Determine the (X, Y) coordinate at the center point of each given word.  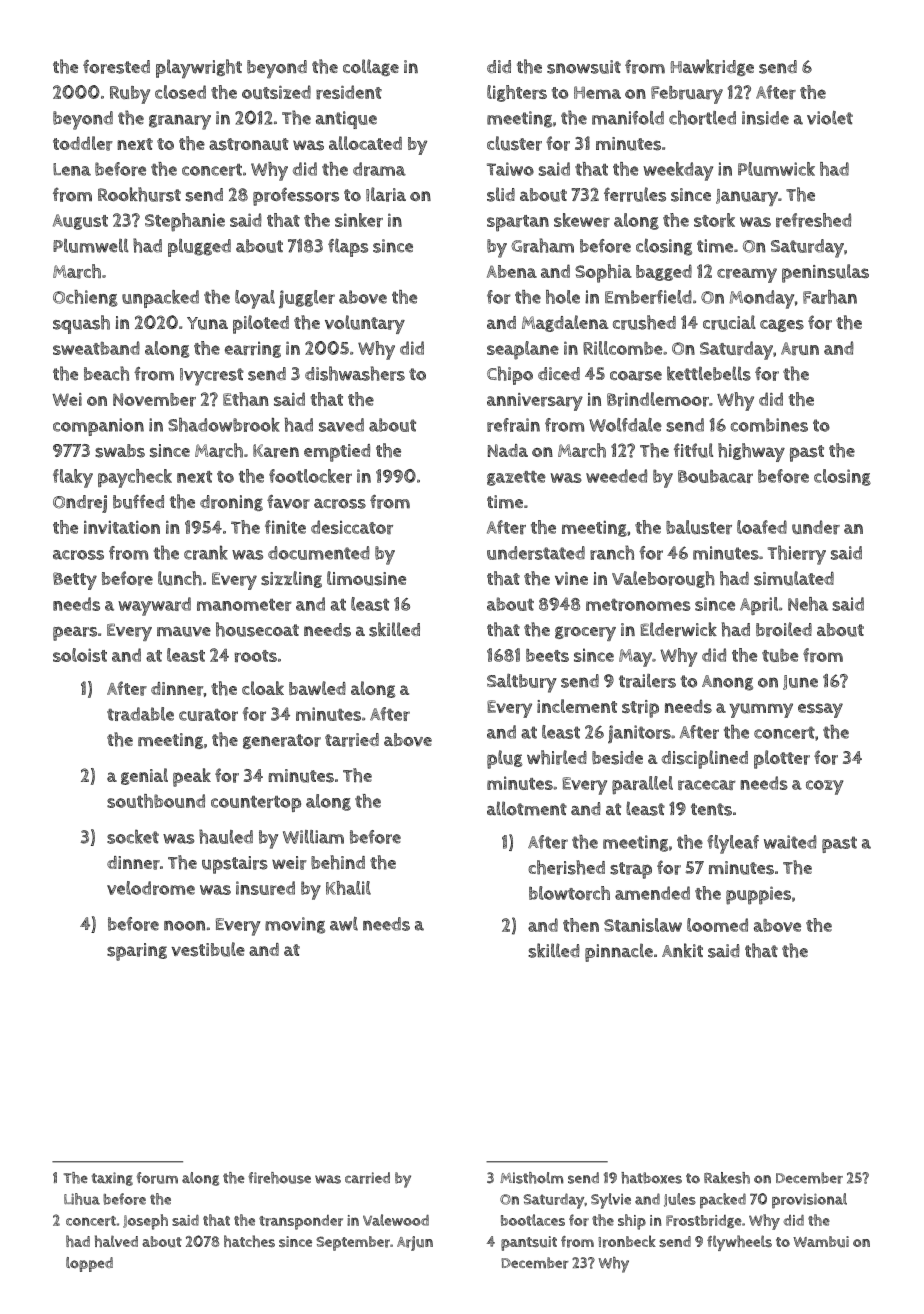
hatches (249, 1241)
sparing (137, 952)
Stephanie (185, 222)
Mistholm (532, 1178)
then (581, 925)
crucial (729, 322)
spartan (518, 223)
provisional (809, 1201)
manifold (628, 118)
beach (106, 373)
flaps (348, 247)
